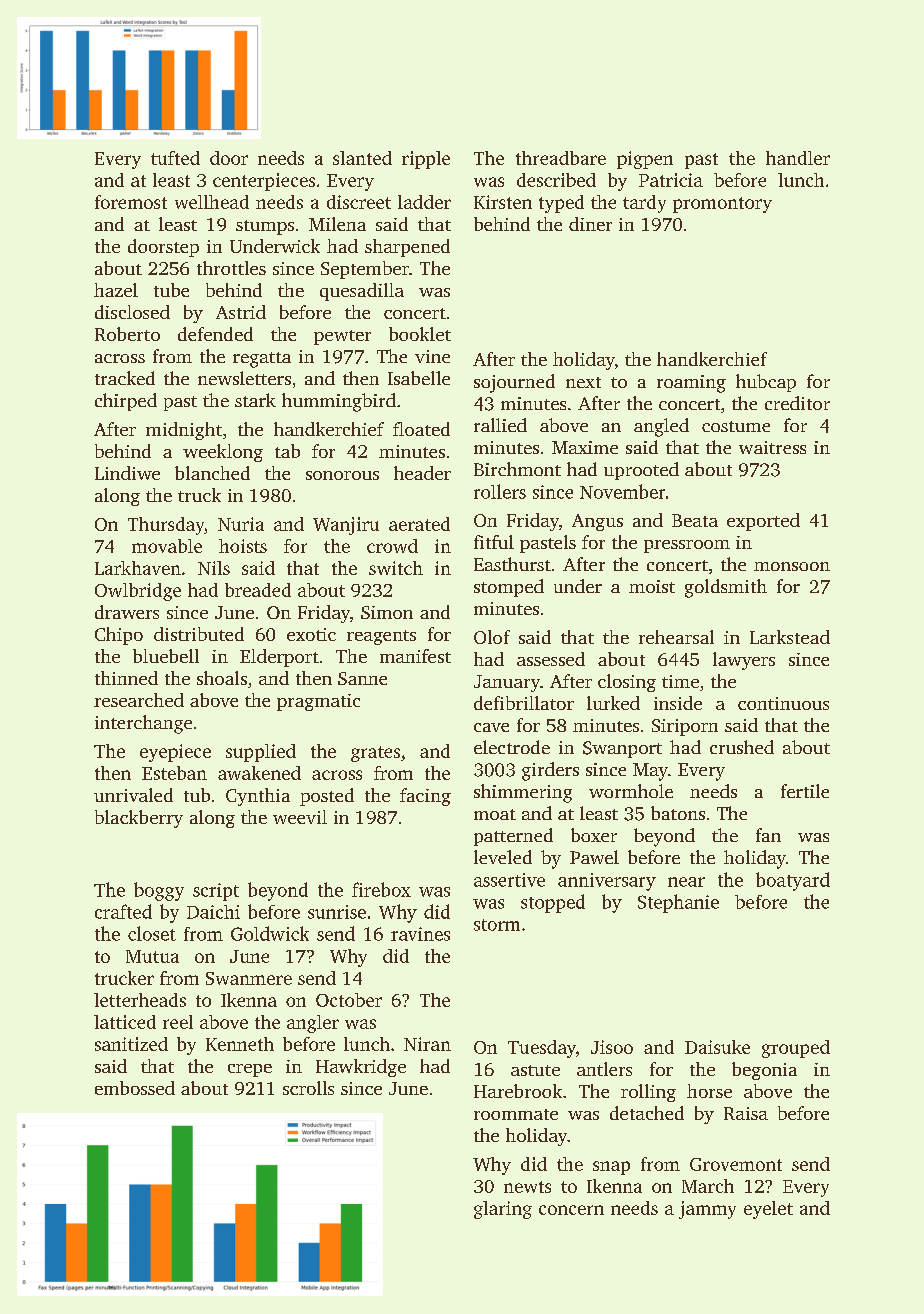  Describe the element at coordinates (717, 1047) in the page. I see `Daisuke` at that location.
